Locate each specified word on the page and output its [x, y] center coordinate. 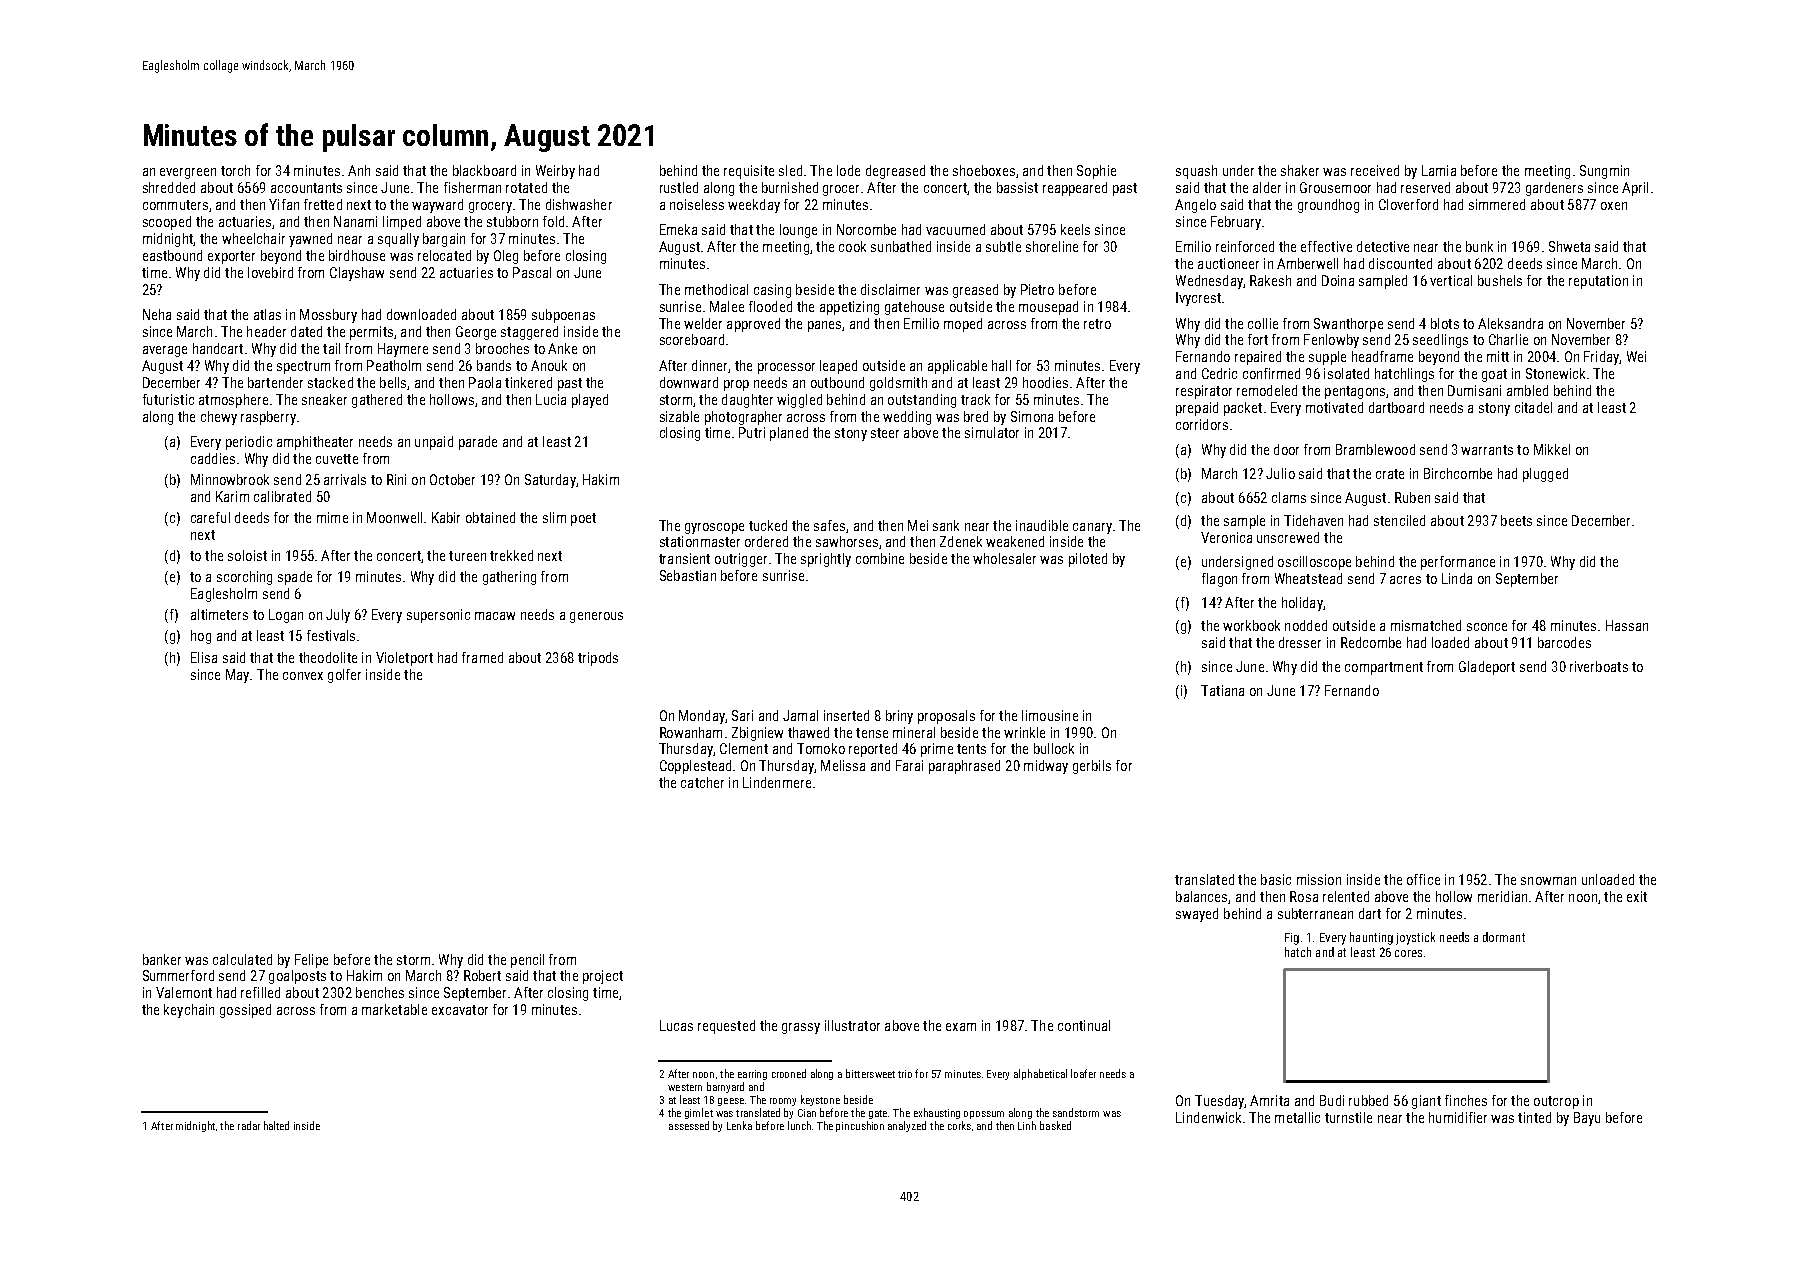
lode [848, 170]
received [1375, 170]
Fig [1292, 939]
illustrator [852, 1025]
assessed [689, 1125]
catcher [702, 782]
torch [235, 170]
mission [1319, 879]
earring [752, 1075]
